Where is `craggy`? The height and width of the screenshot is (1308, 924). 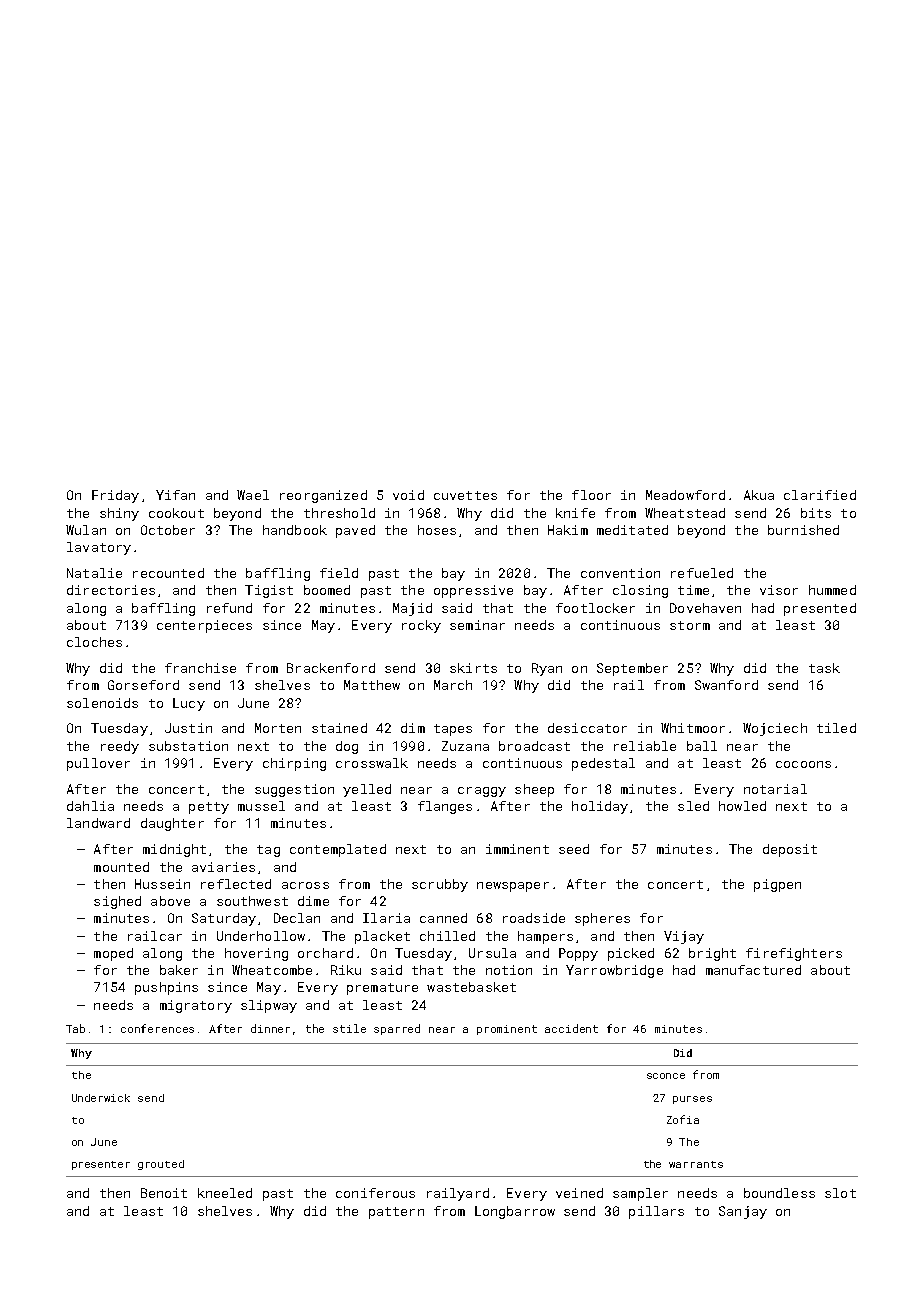
craggy is located at coordinates (482, 792).
